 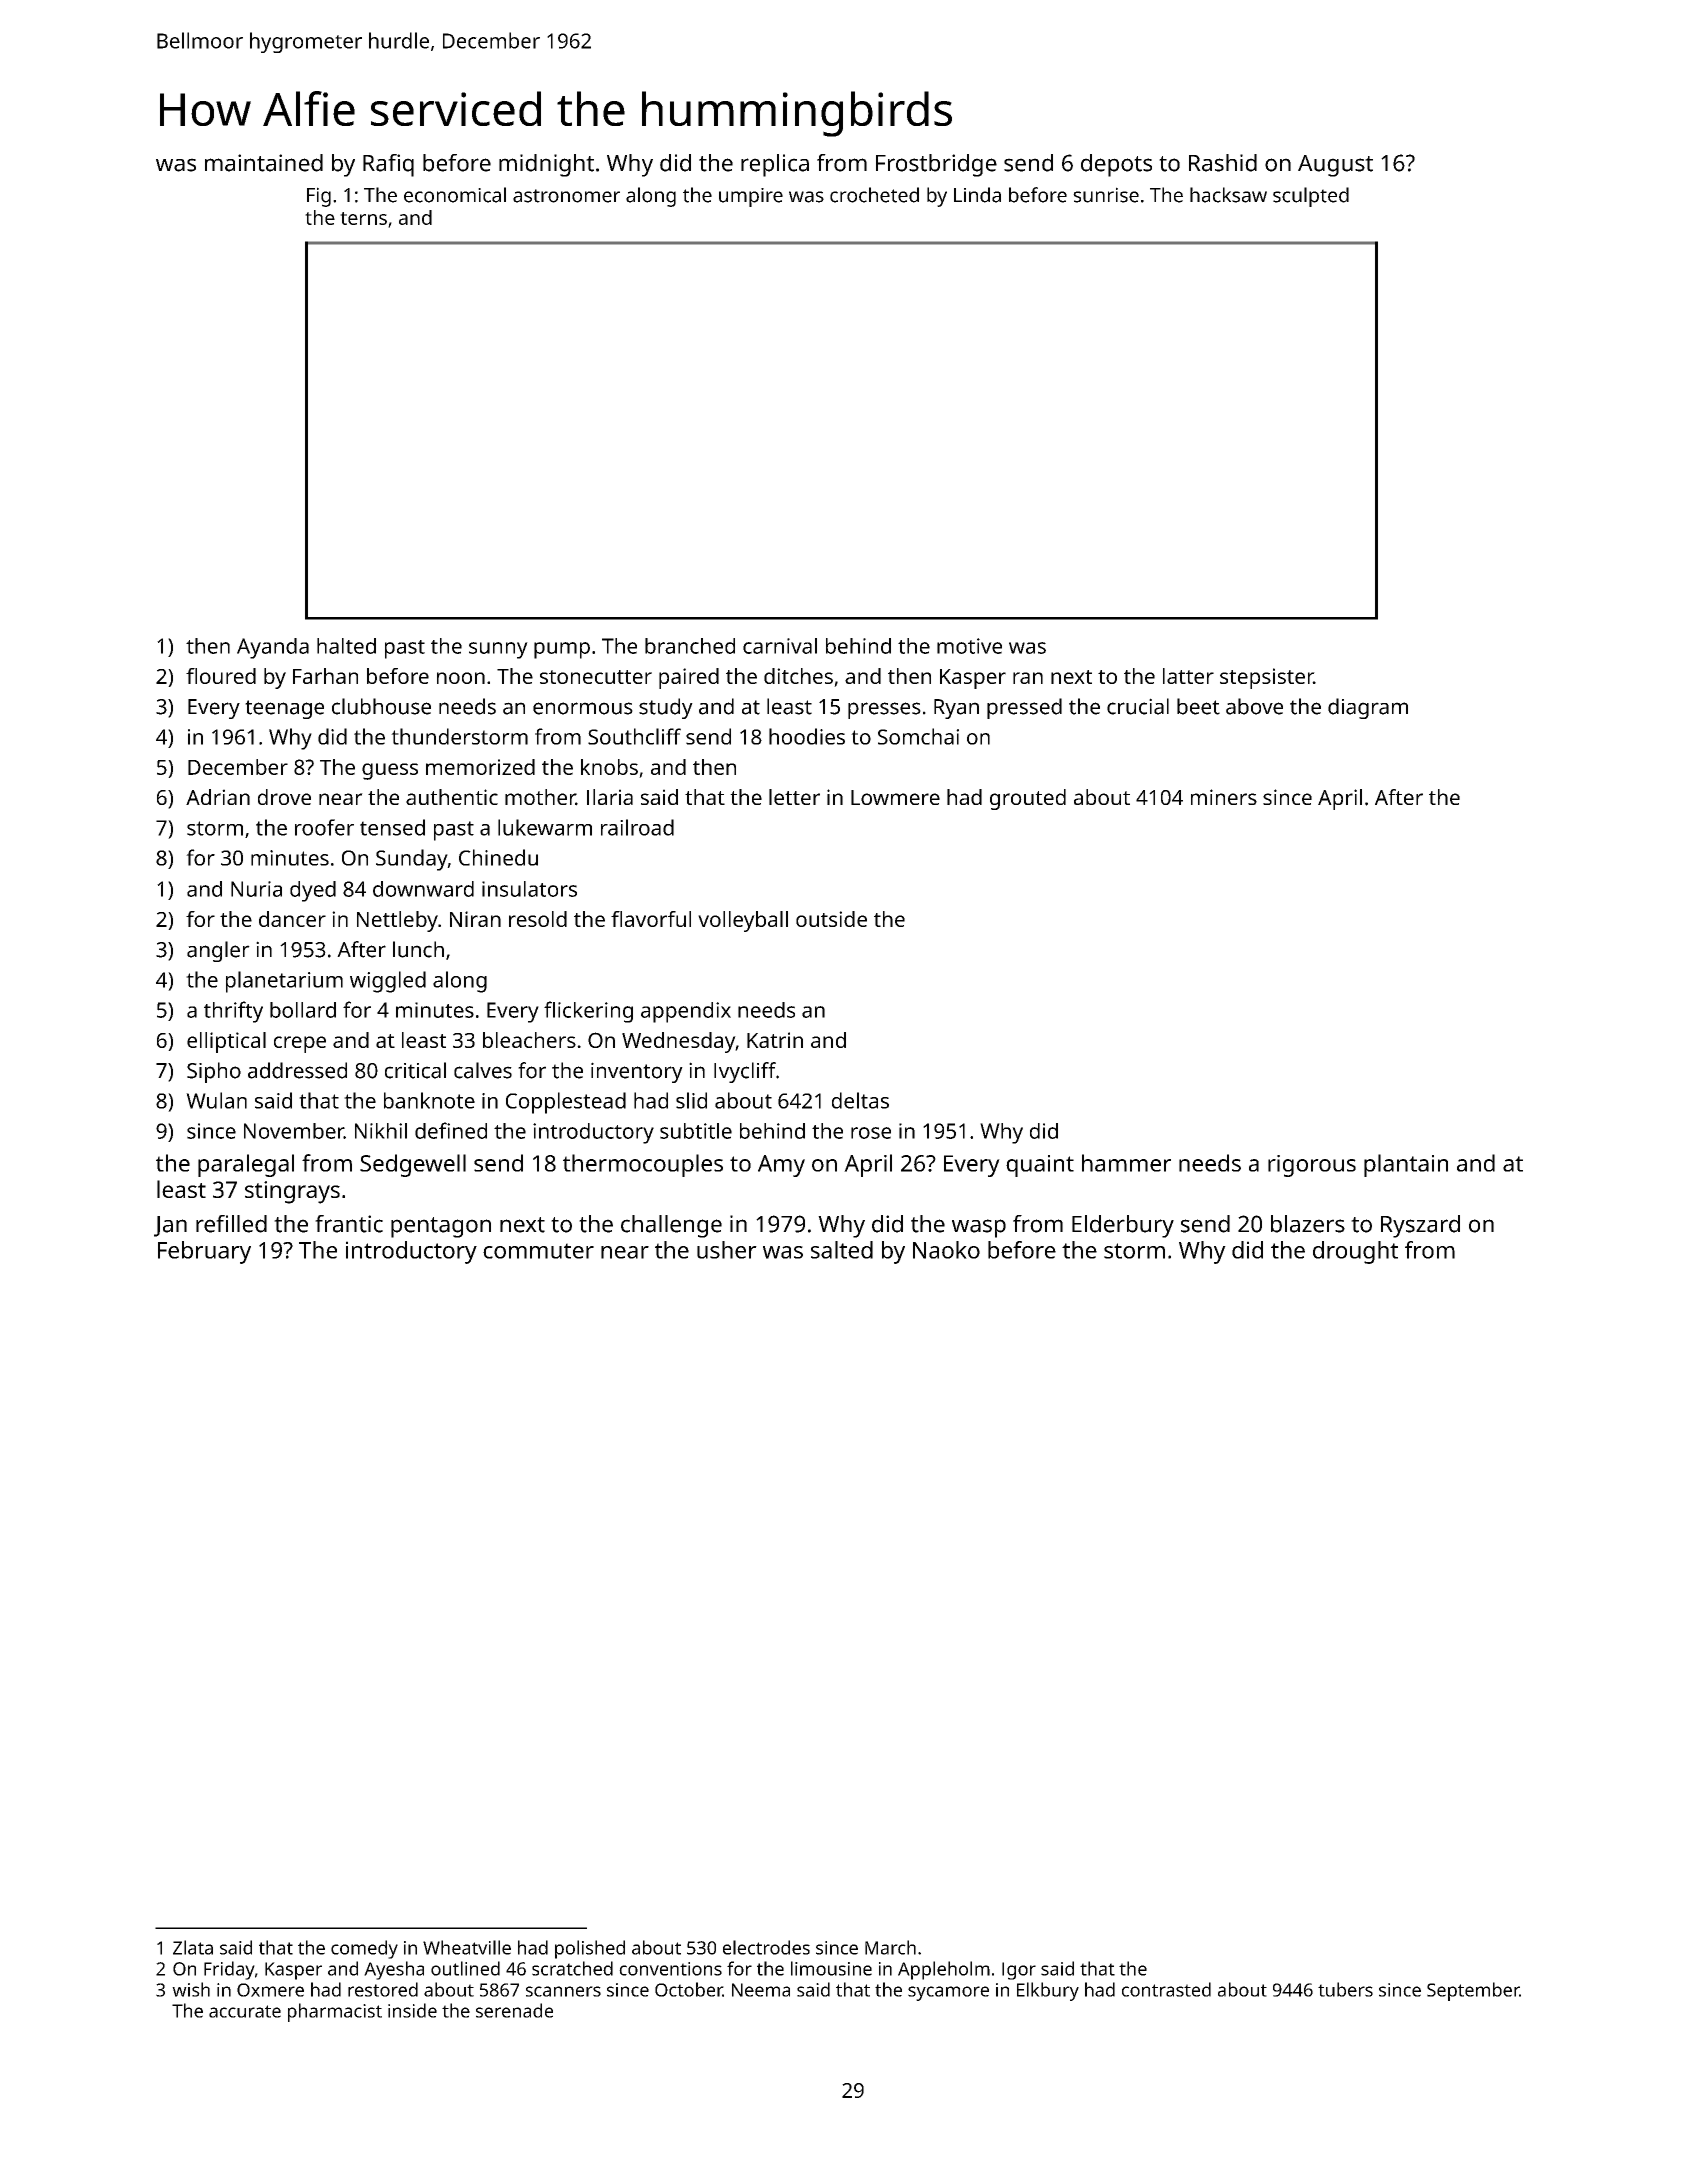 What do you see at coordinates (546, 165) in the image?
I see `midnight` at bounding box center [546, 165].
